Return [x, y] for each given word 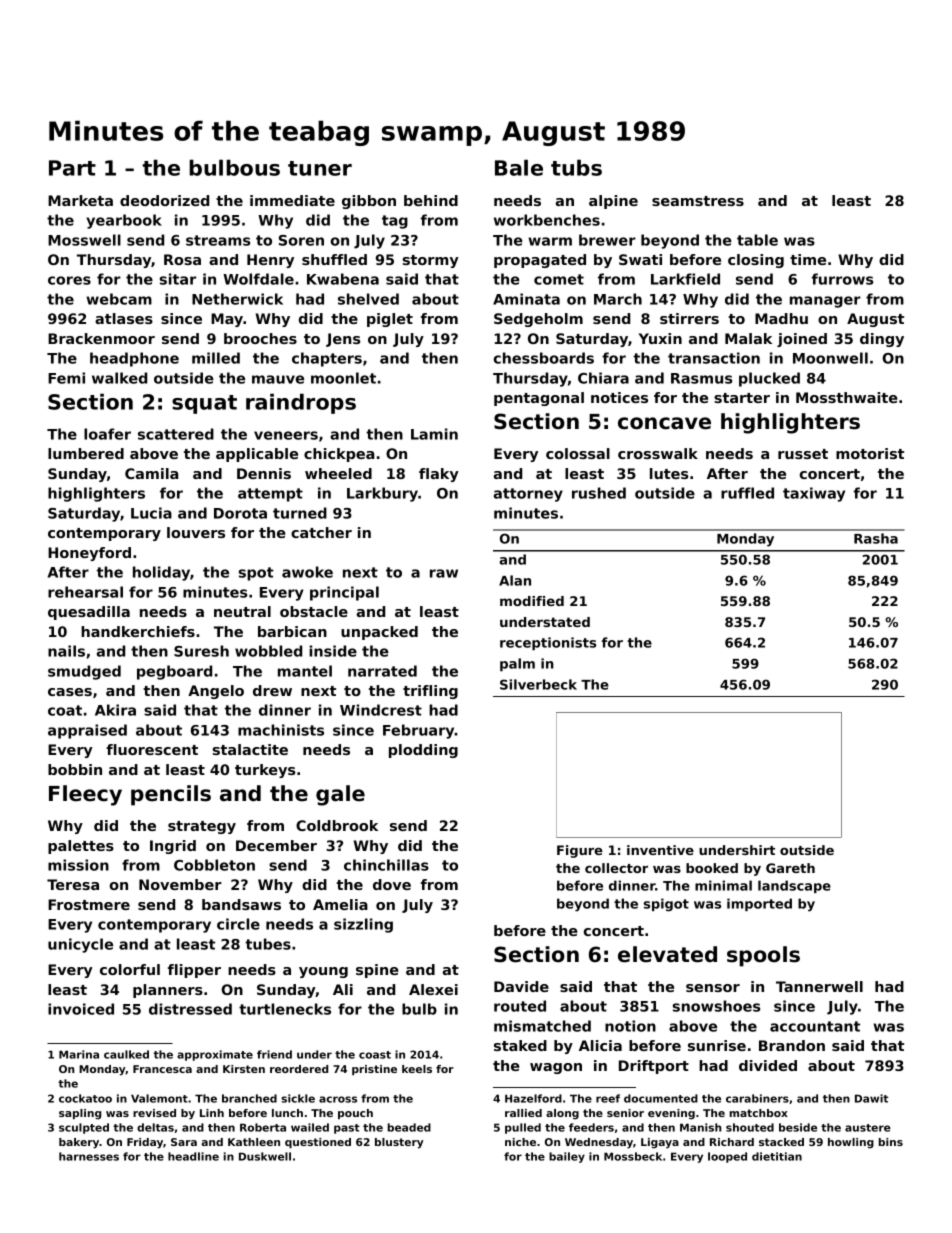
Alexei [433, 989]
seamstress [698, 201]
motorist [870, 453]
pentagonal [539, 399]
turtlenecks [285, 1009]
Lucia [151, 513]
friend [274, 1054]
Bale [519, 167]
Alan [515, 580]
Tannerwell [819, 986]
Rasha [876, 538]
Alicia [600, 1045]
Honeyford [89, 554]
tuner [320, 168]
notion [630, 1026]
